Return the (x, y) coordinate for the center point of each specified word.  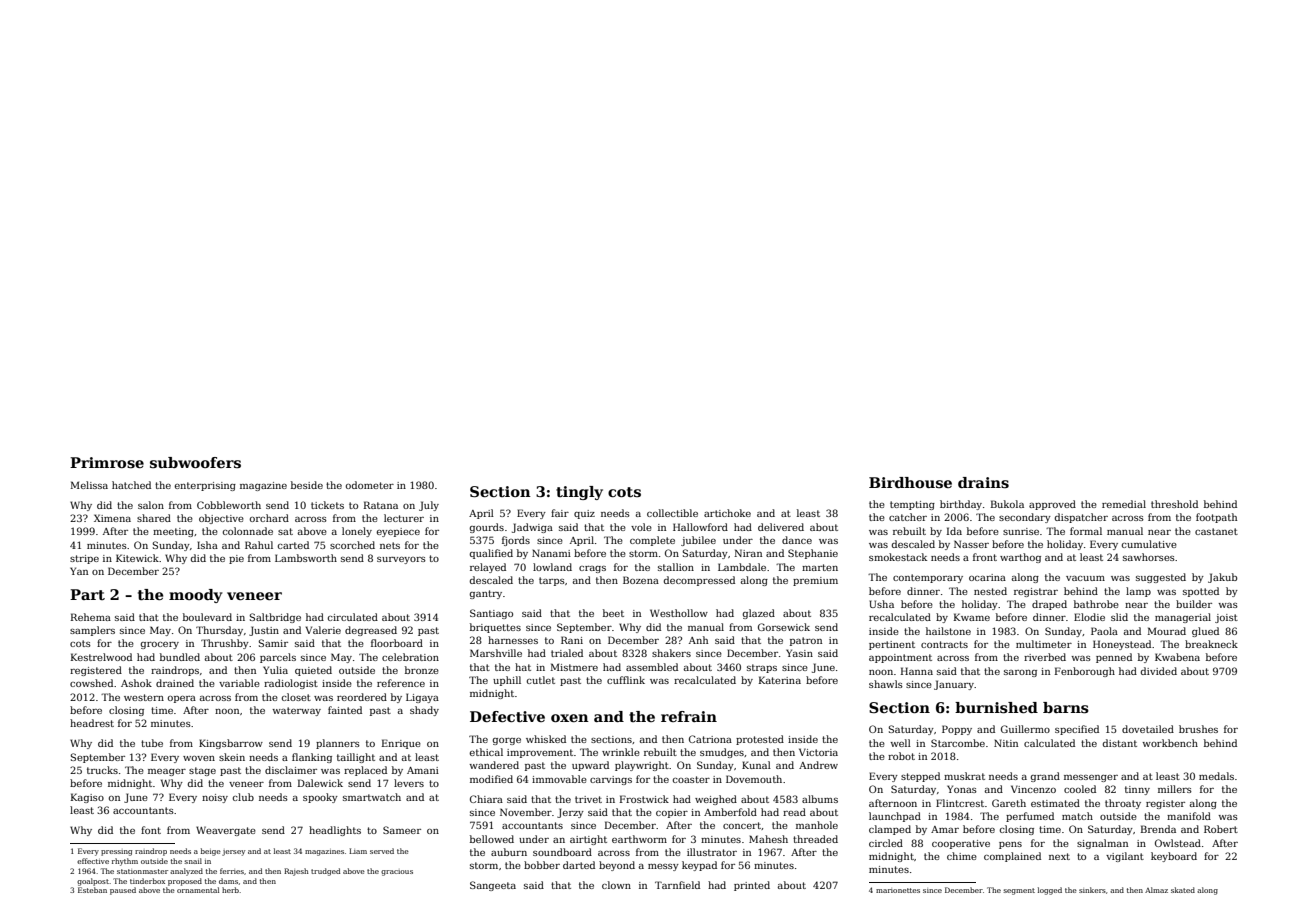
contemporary (928, 578)
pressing (116, 853)
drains (983, 482)
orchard (269, 518)
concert (742, 825)
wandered (494, 765)
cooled (1080, 789)
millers (1175, 789)
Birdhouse (910, 482)
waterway (296, 711)
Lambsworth (306, 558)
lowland (552, 567)
